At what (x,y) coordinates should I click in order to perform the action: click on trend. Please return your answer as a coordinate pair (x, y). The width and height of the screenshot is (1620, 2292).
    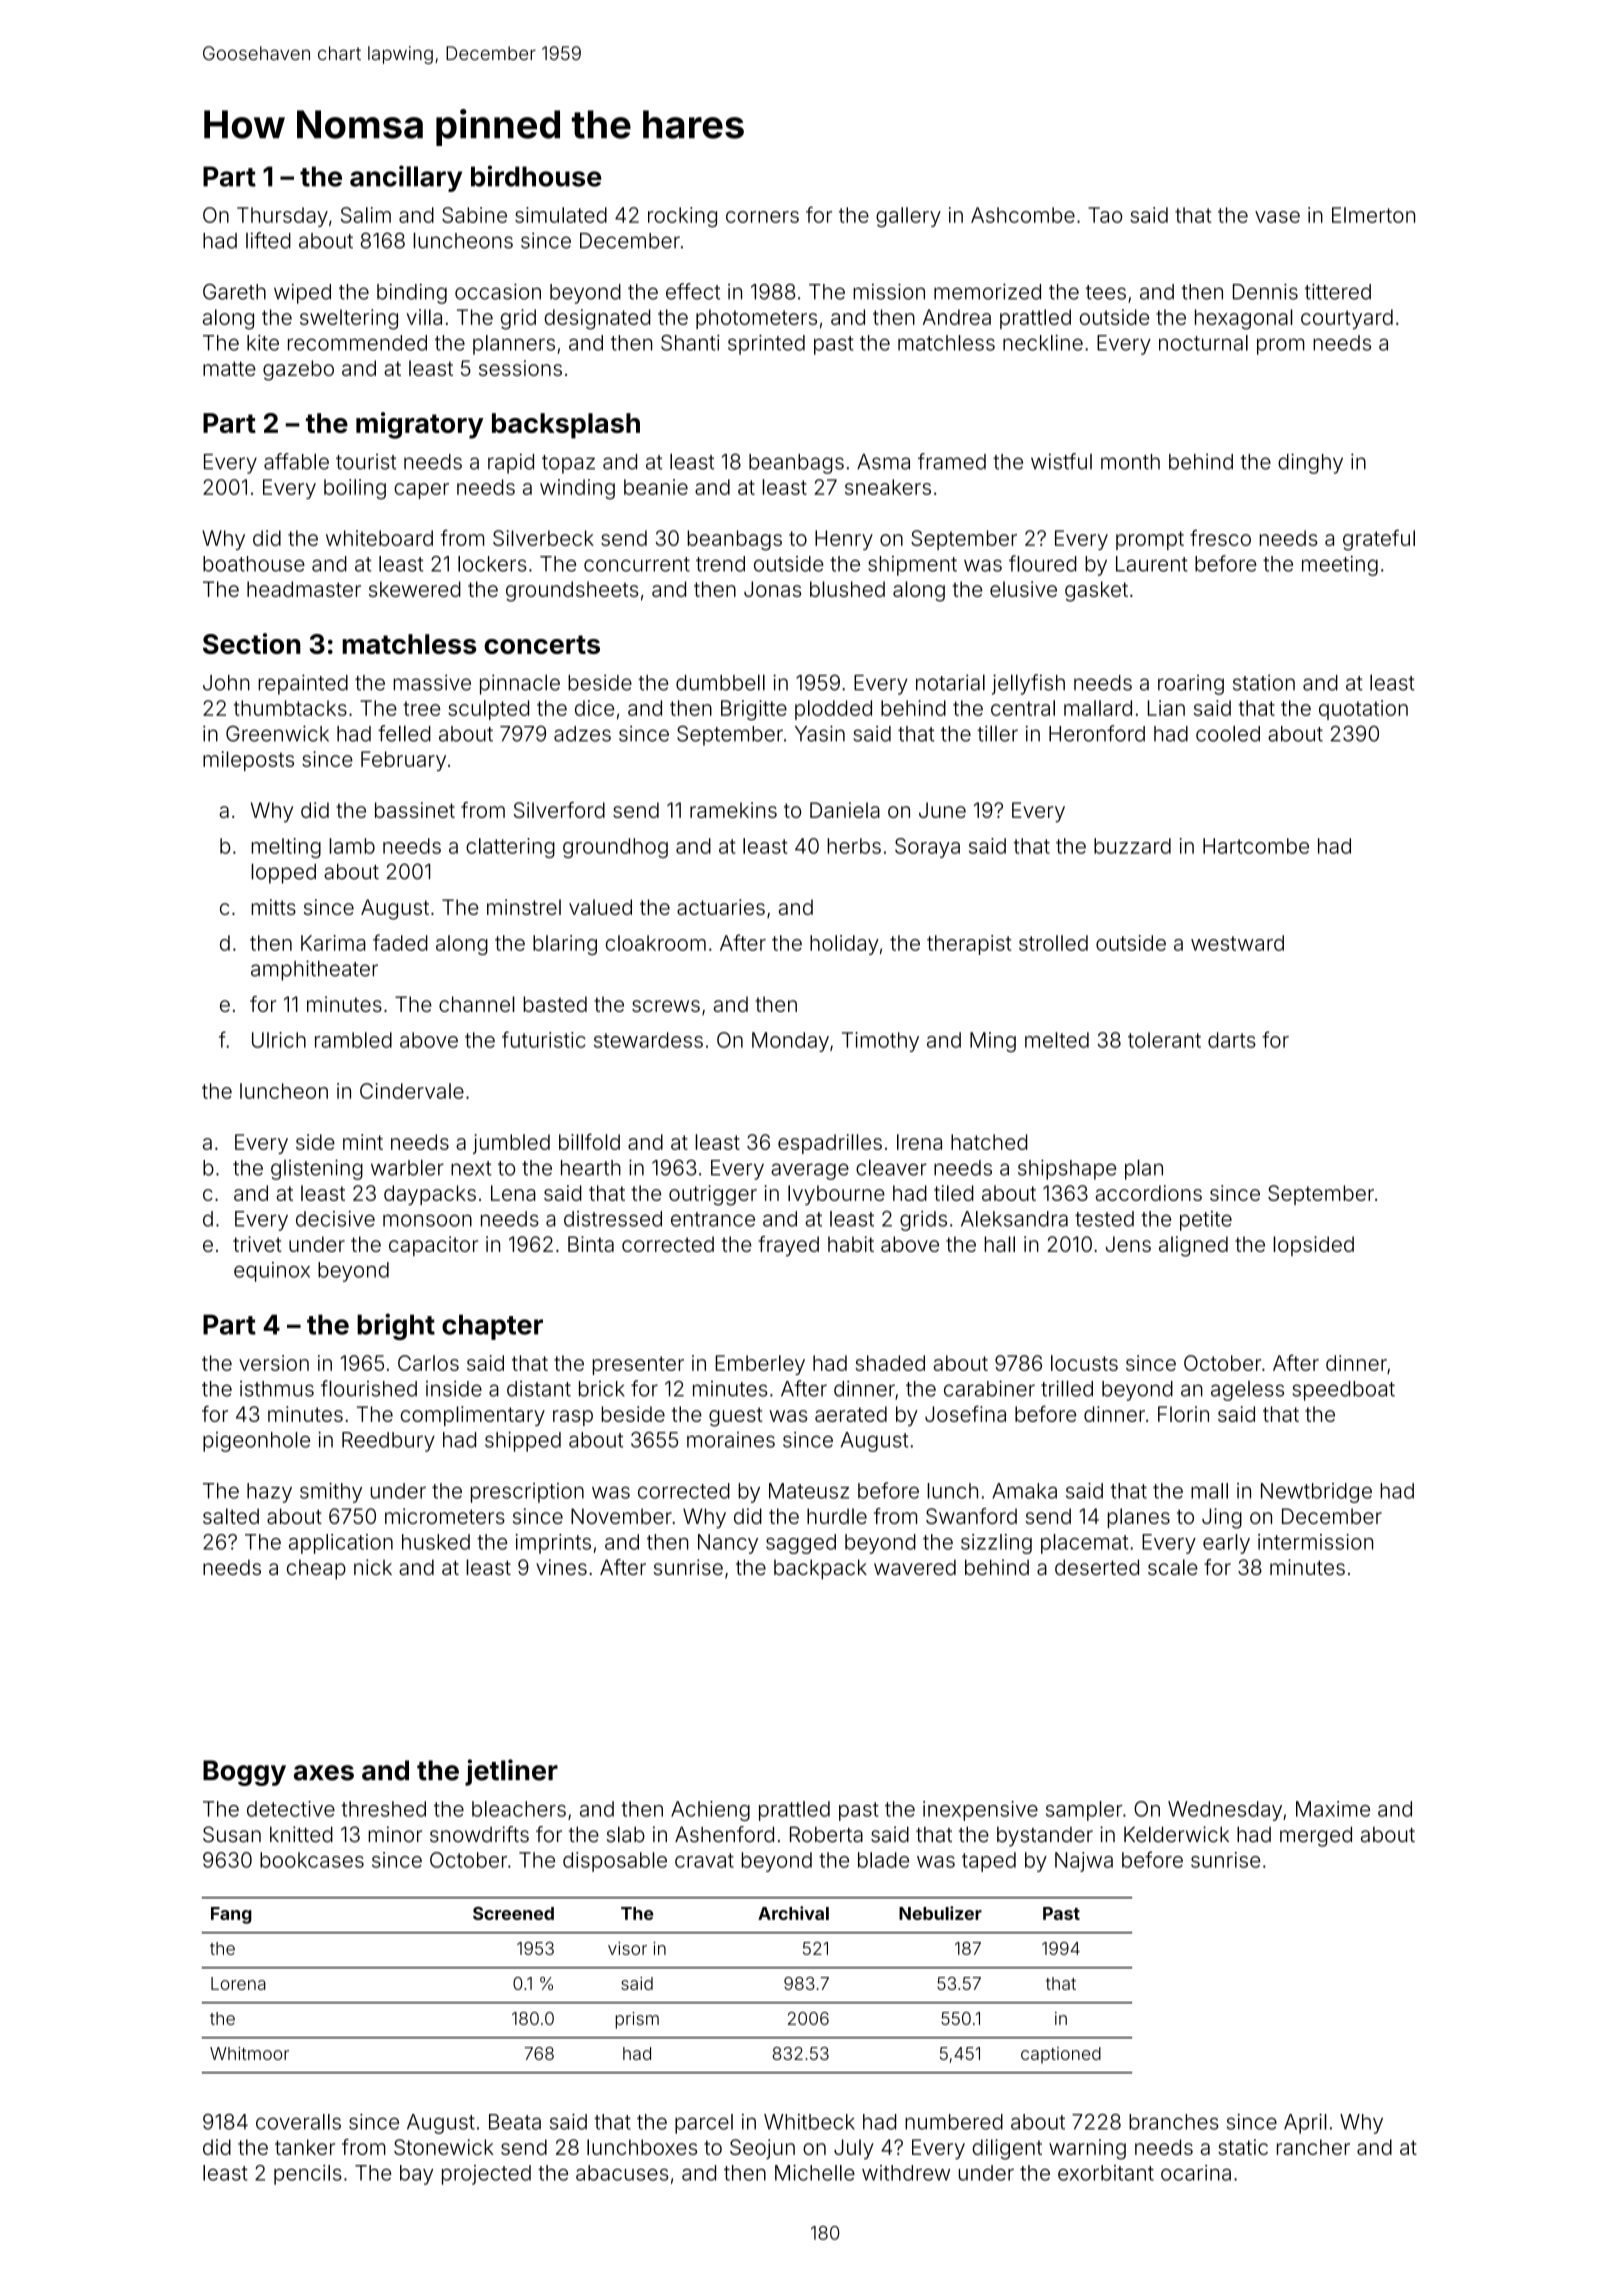
    Looking at the image, I should click on (720, 564).
